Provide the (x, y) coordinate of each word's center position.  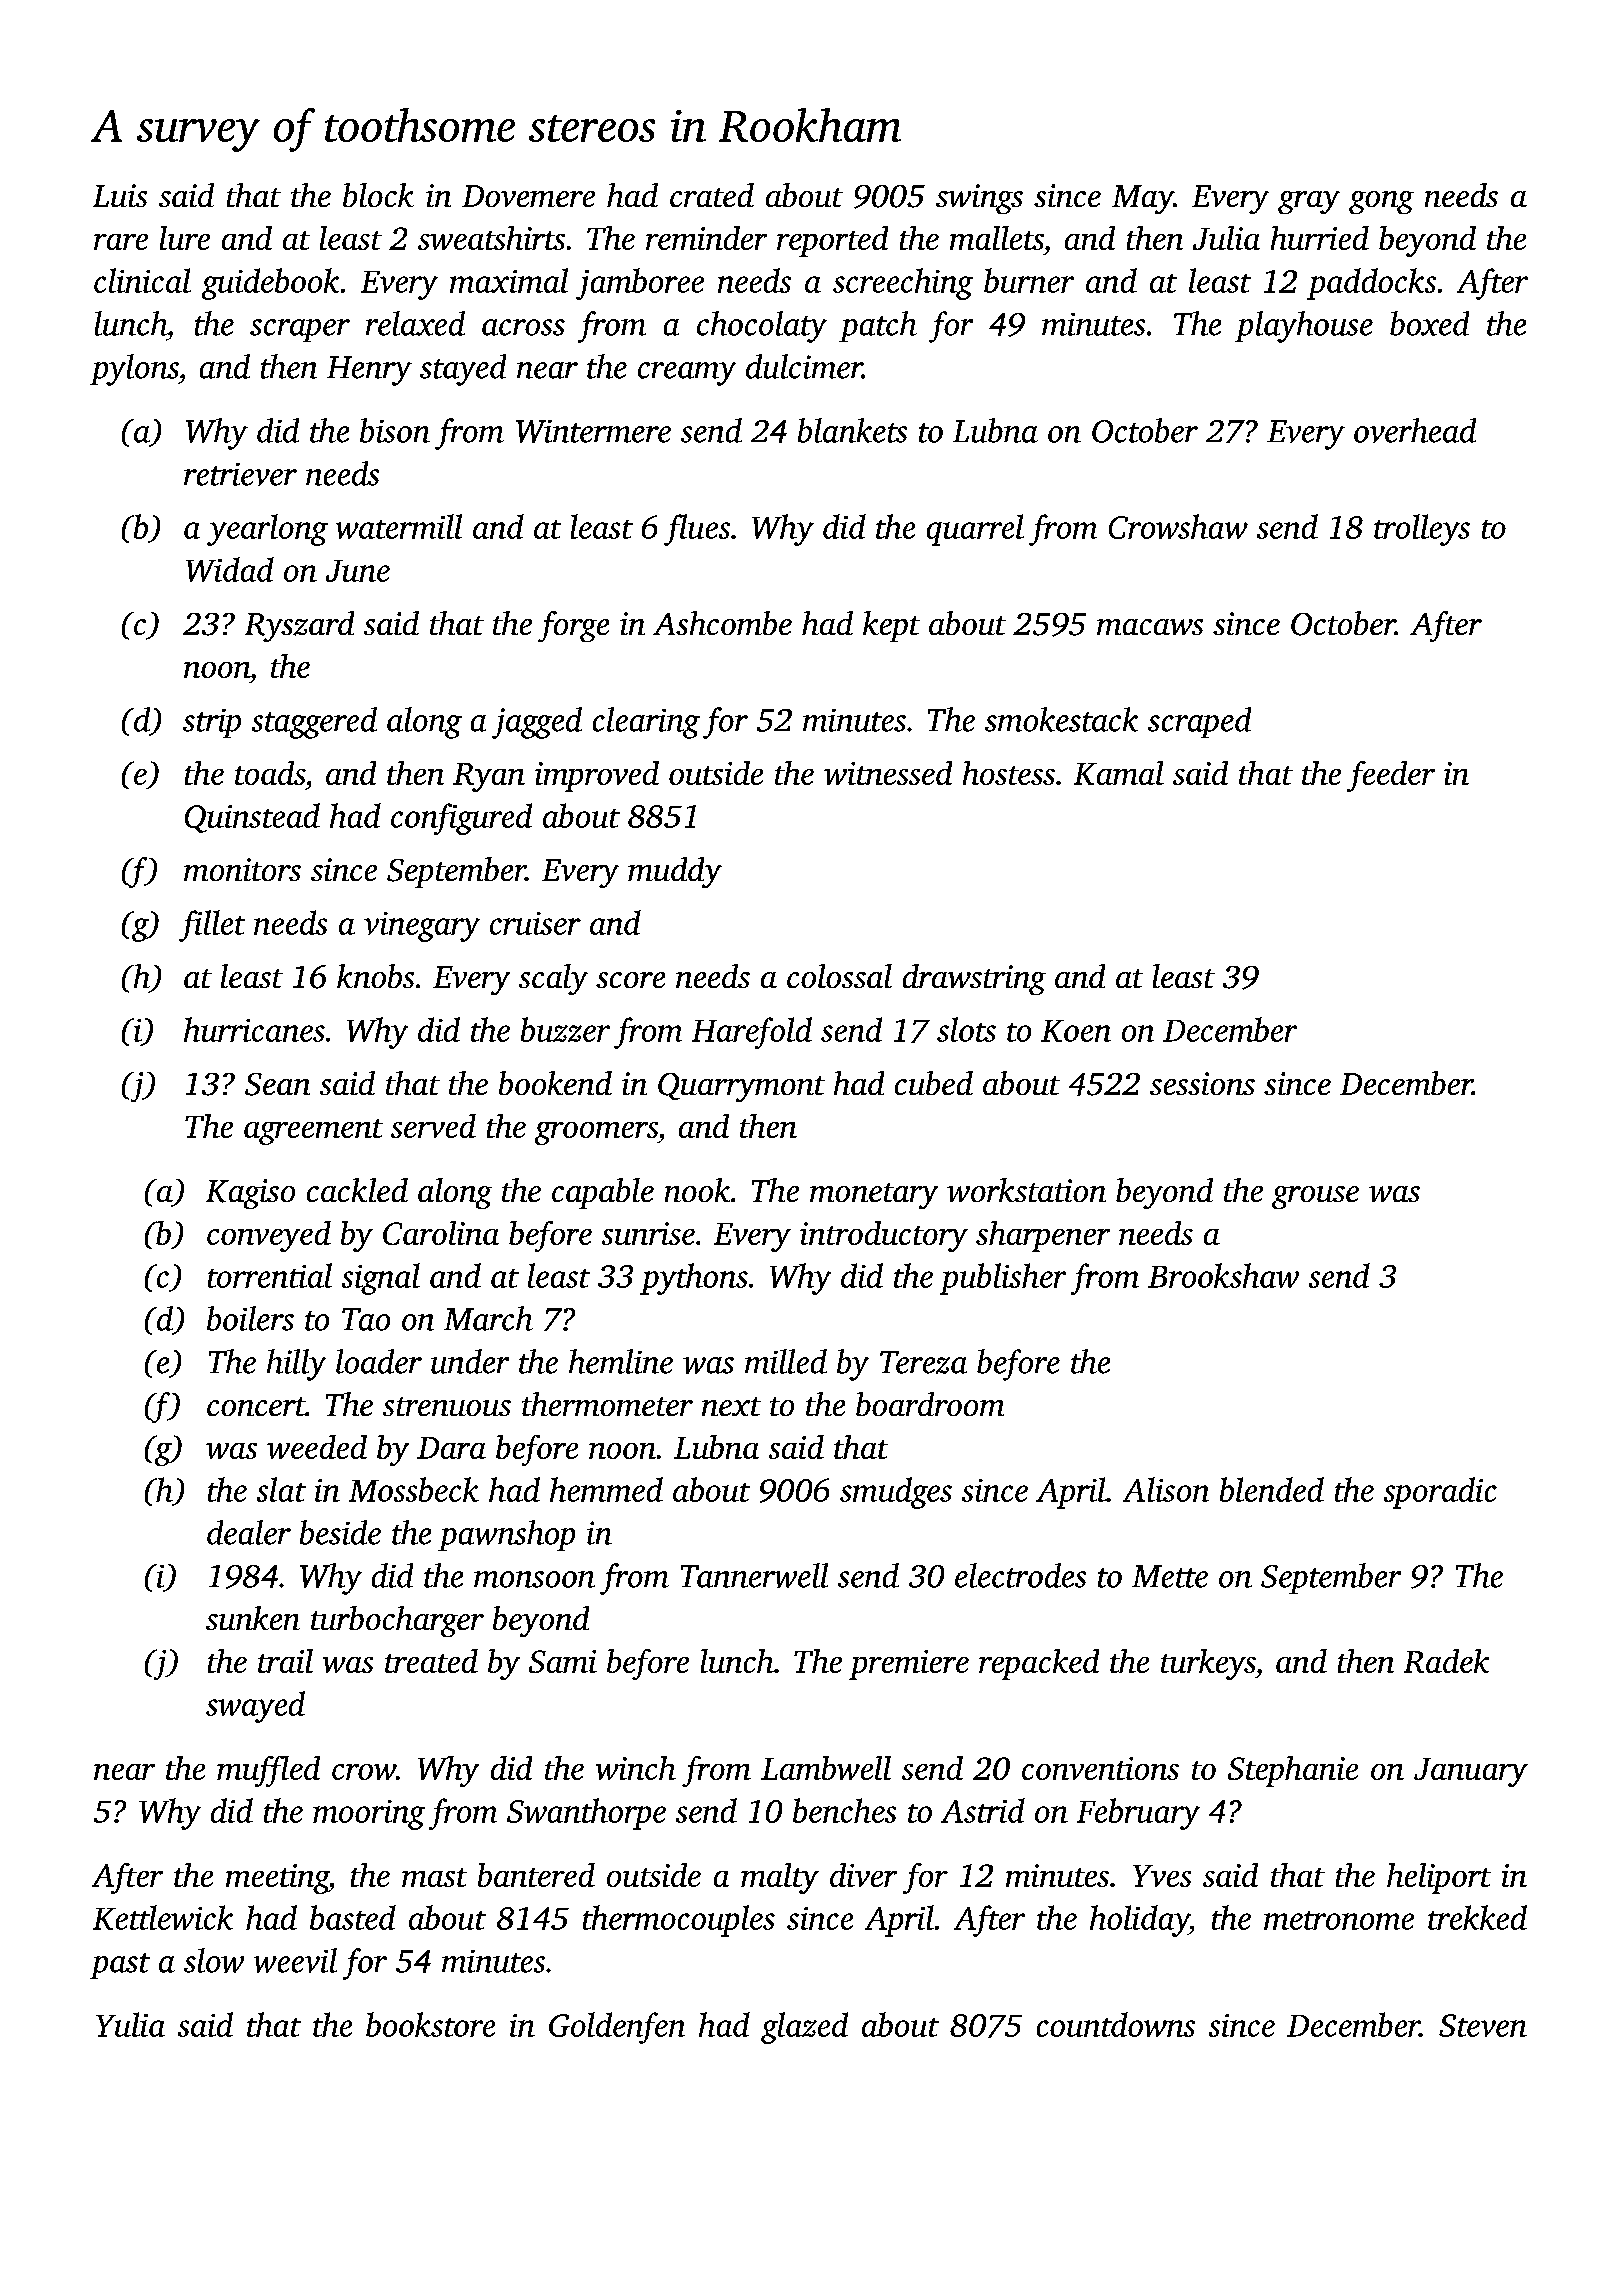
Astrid (983, 1810)
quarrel (975, 530)
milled (786, 1361)
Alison (1166, 1489)
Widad (230, 569)
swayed (255, 1707)
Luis (120, 195)
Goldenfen (617, 2028)
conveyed (269, 1236)
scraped (1199, 722)
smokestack (1061, 719)
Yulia (130, 2024)
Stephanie (1293, 1771)
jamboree (640, 284)
